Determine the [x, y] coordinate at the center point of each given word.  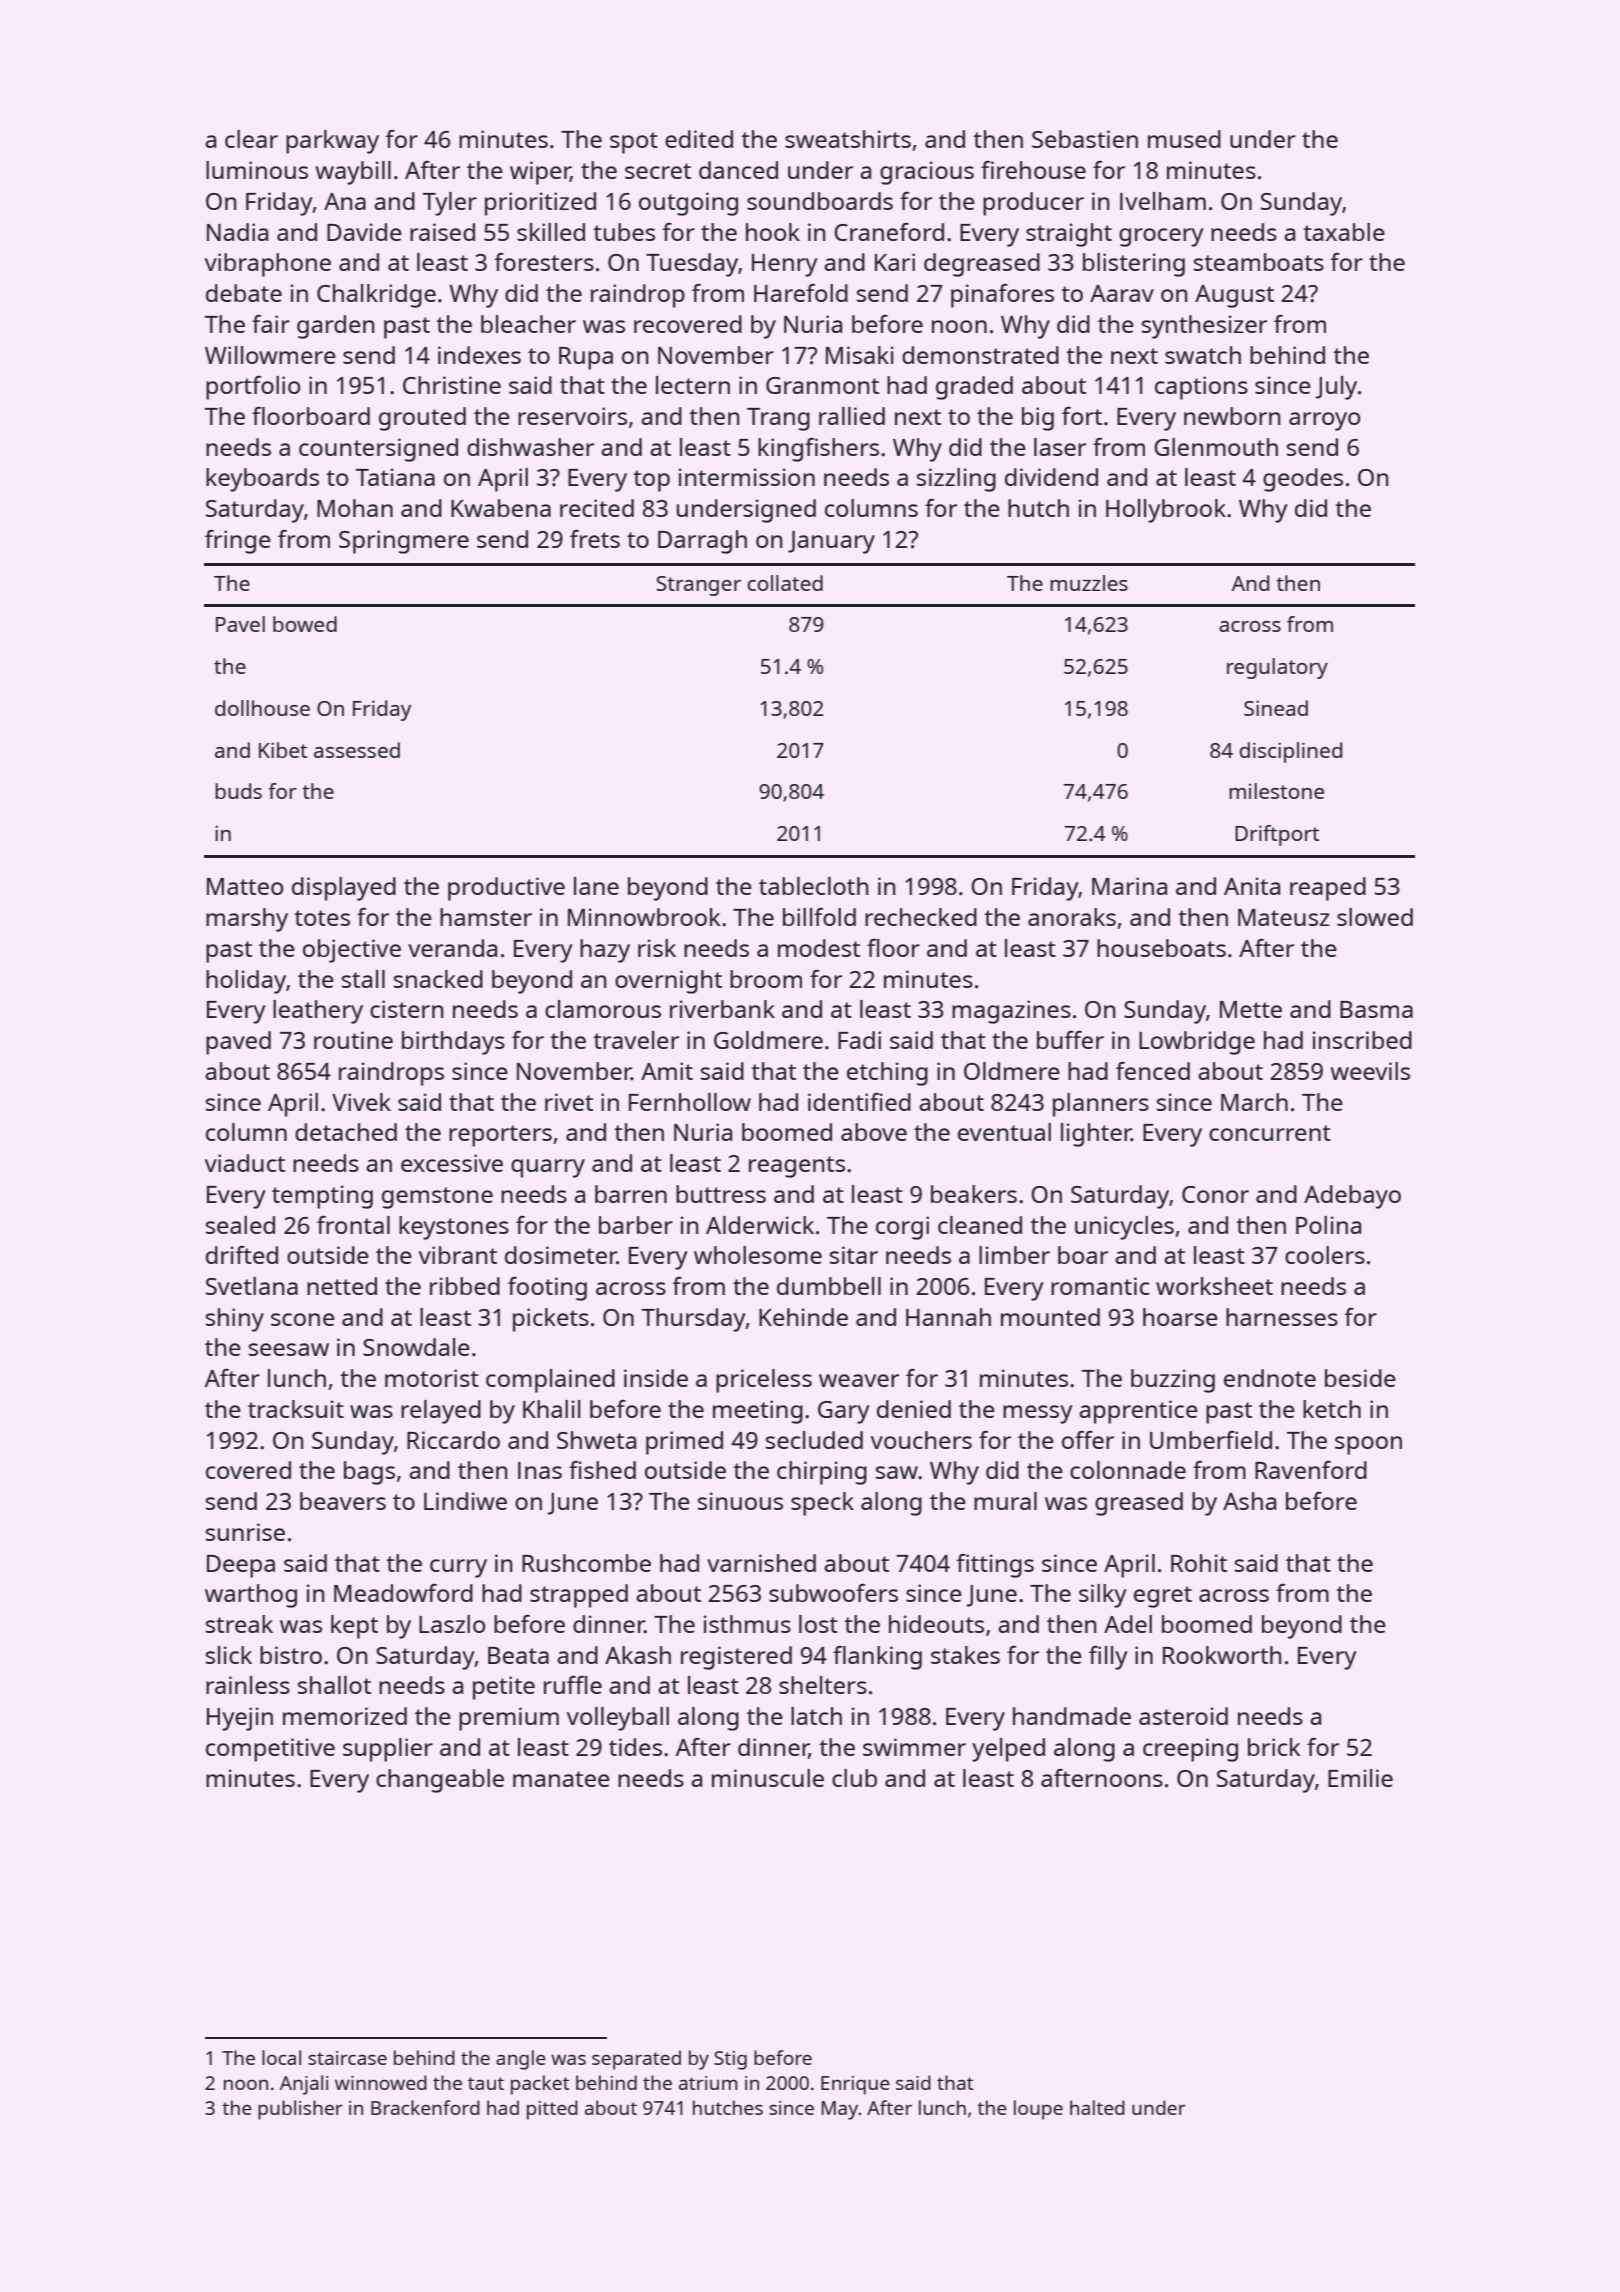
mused [1184, 139]
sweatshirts [848, 139]
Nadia [237, 232]
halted [1097, 2107]
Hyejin [240, 1719]
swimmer [914, 1747]
